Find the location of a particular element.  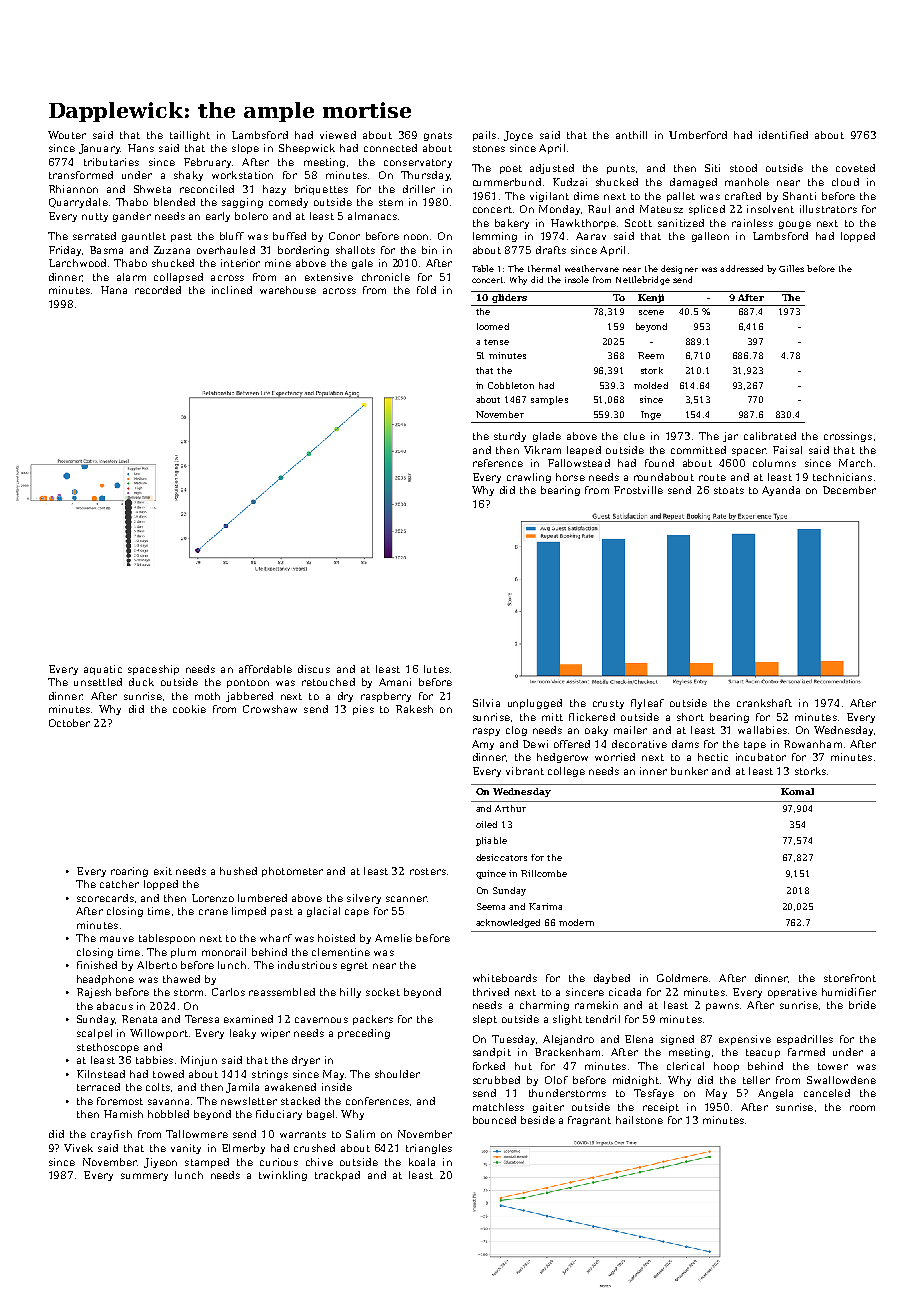

Vivek is located at coordinates (78, 1148).
